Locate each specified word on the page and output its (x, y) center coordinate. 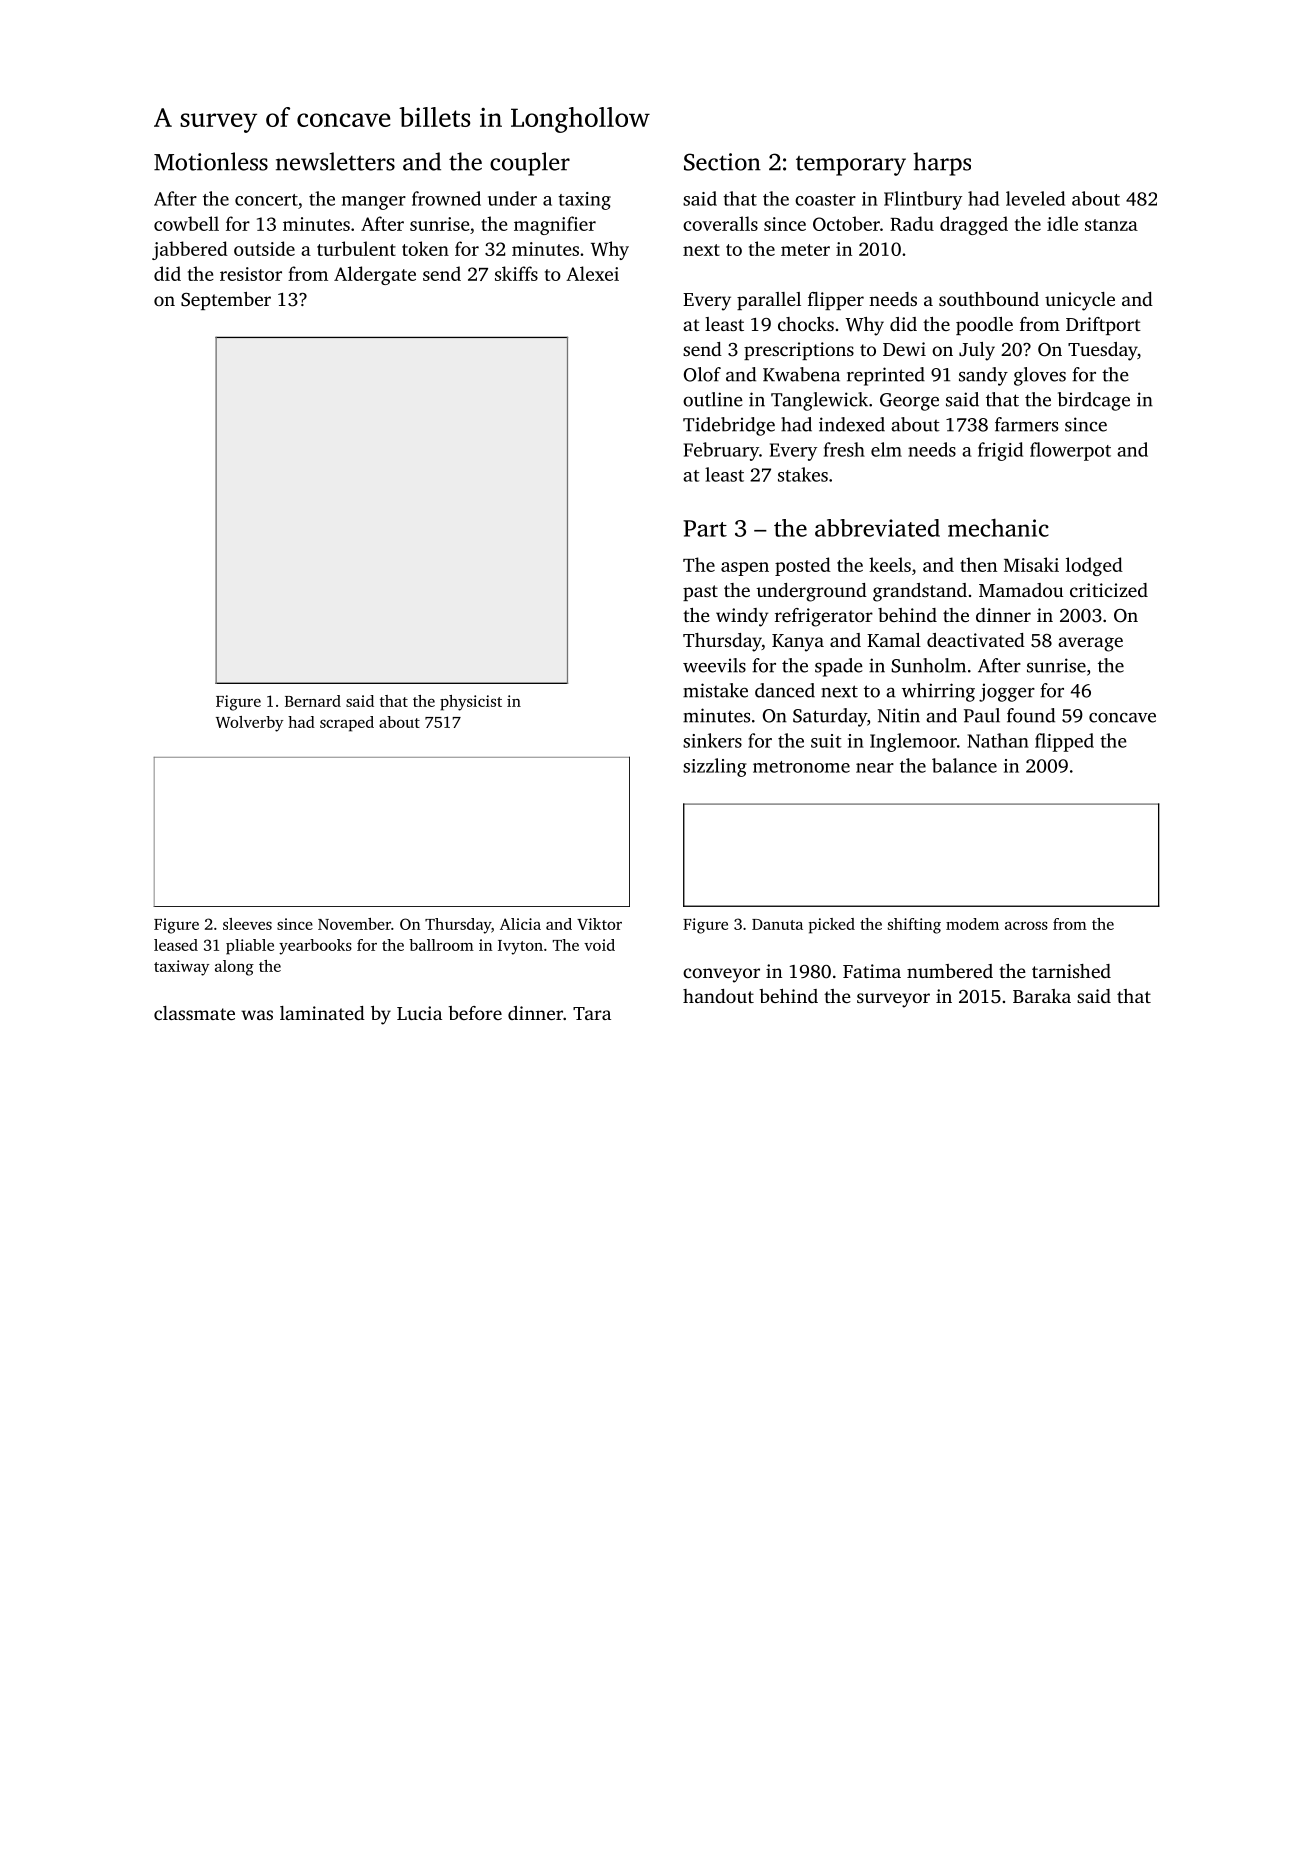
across (1026, 926)
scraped (347, 724)
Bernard (313, 701)
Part (705, 528)
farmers (1026, 424)
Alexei (592, 273)
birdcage (1094, 401)
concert (266, 200)
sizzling (715, 767)
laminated (322, 1013)
